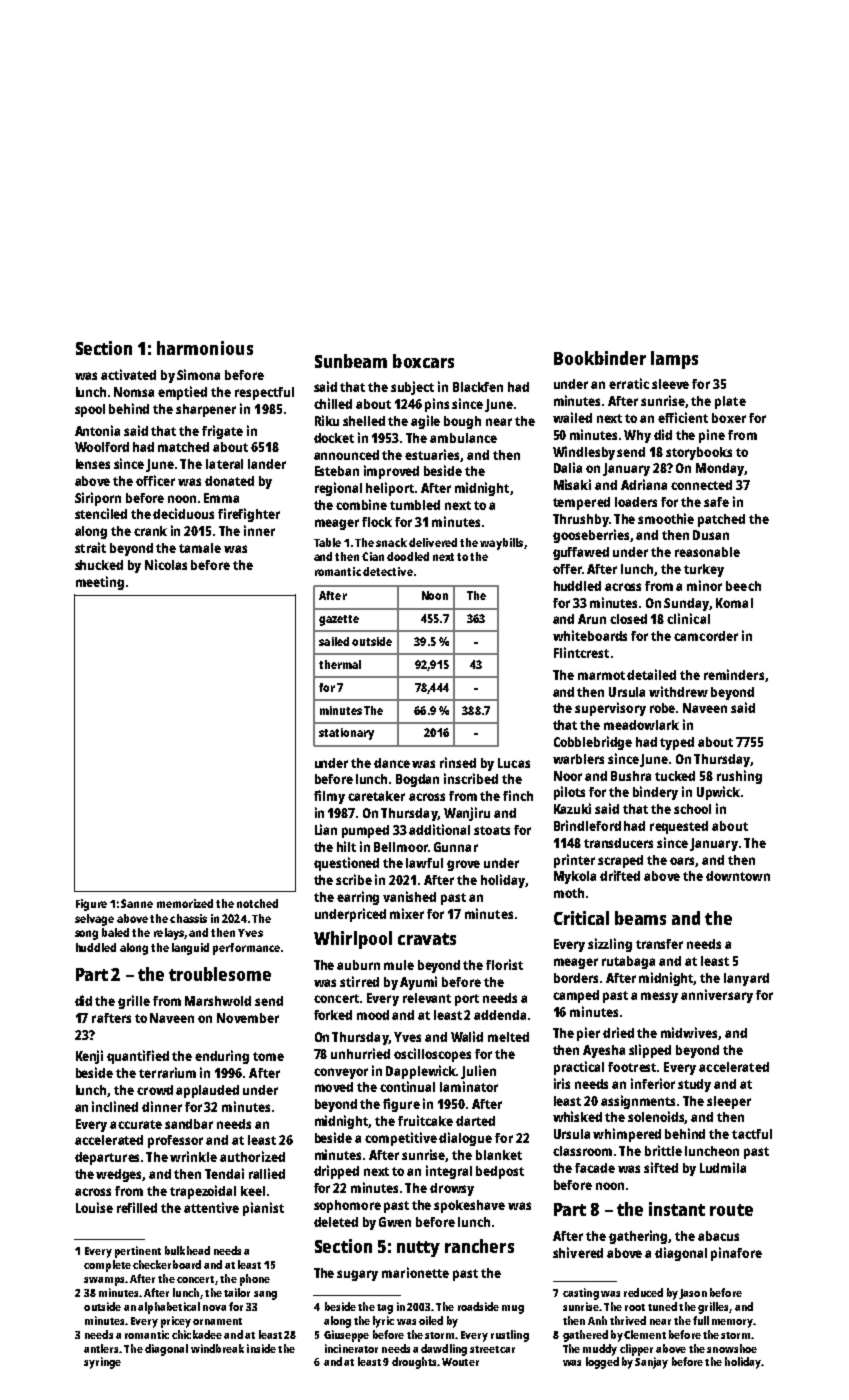 The height and width of the screenshot is (1400, 849). What do you see at coordinates (423, 361) in the screenshot?
I see `boxcars` at bounding box center [423, 361].
